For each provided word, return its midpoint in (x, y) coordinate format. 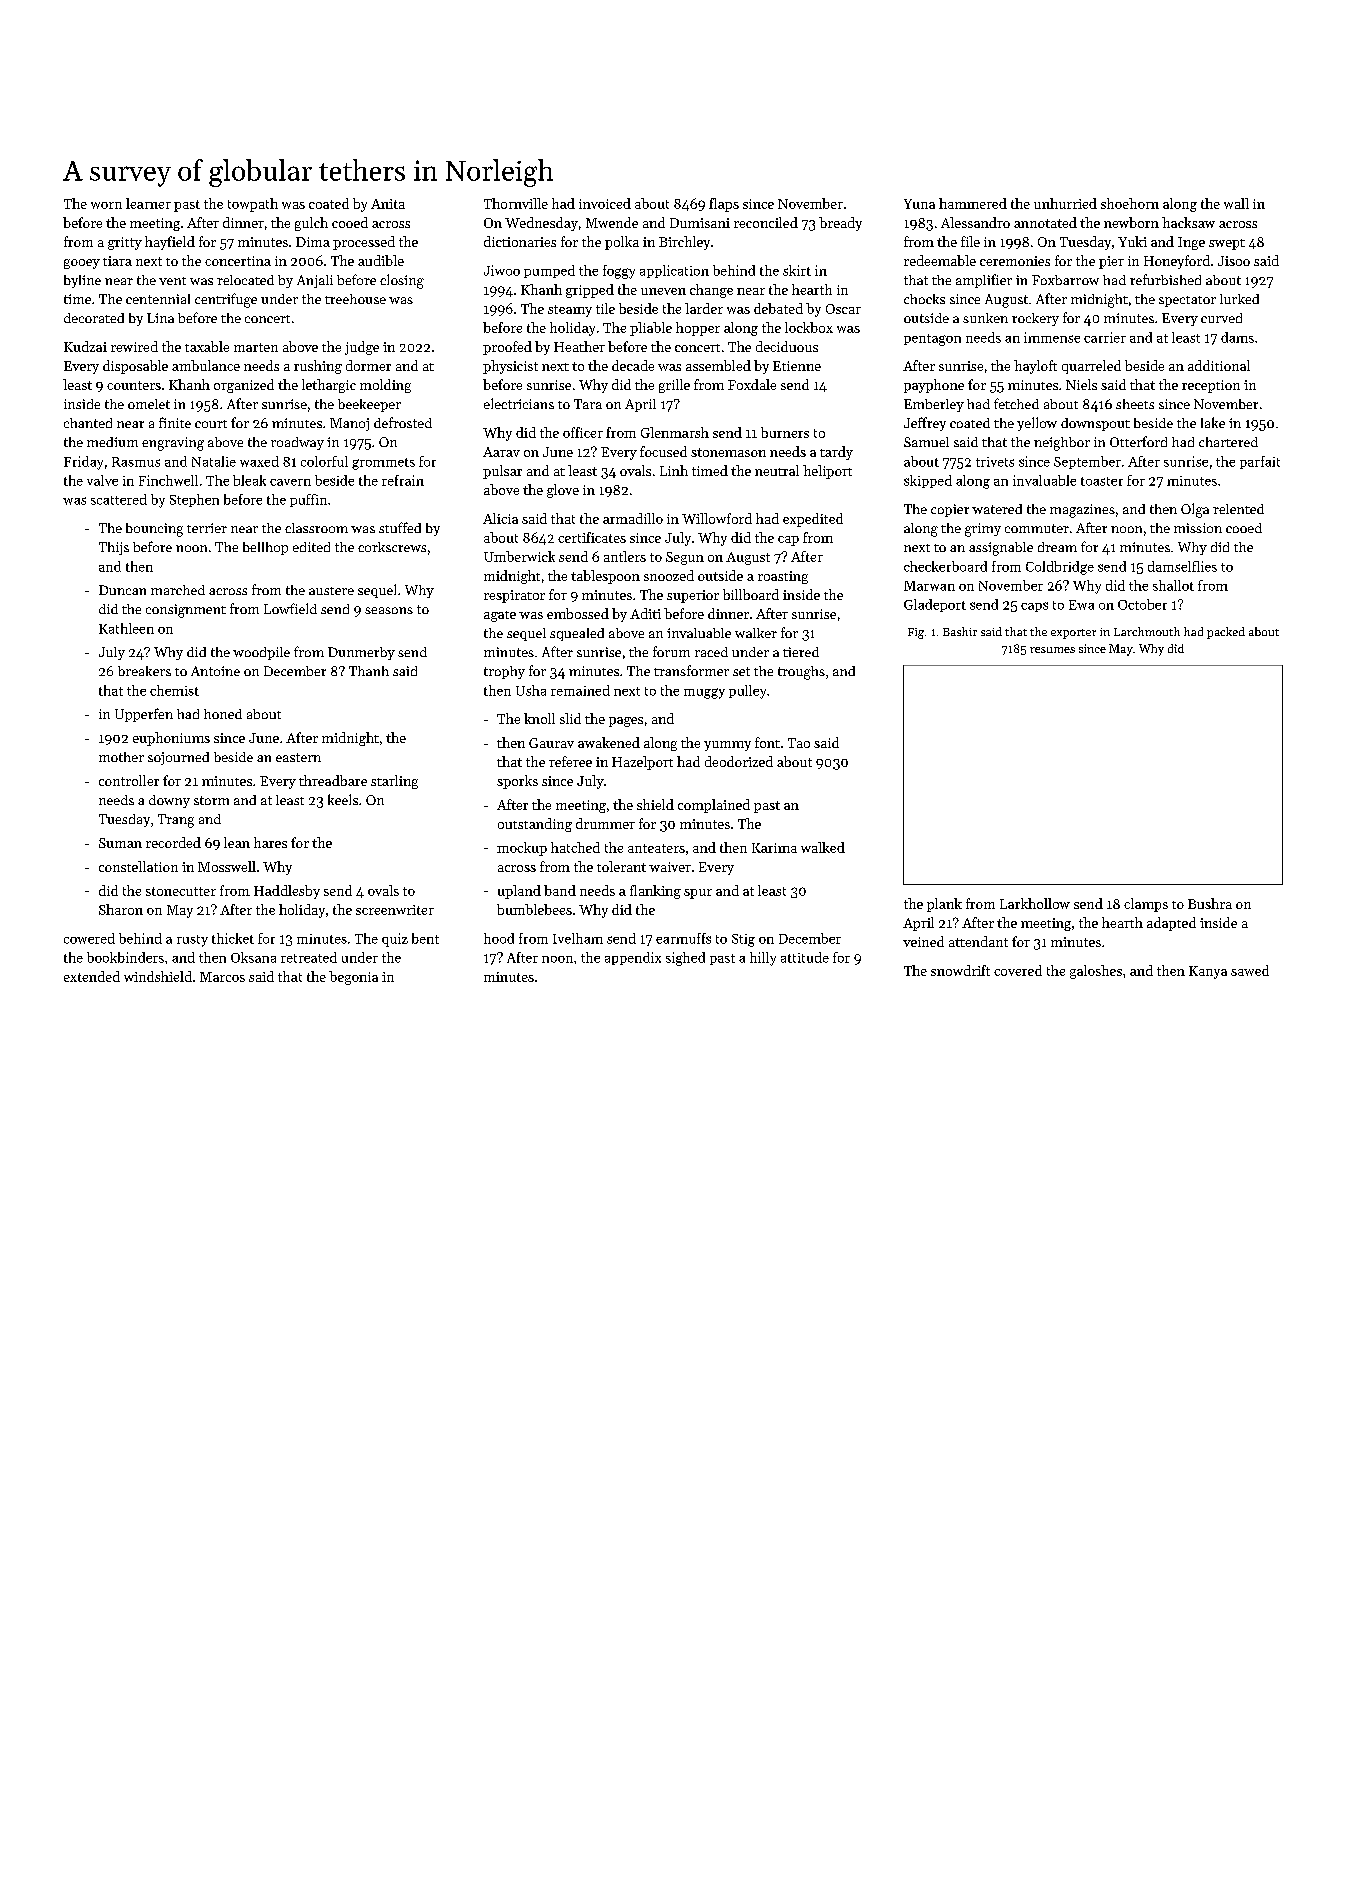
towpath (253, 205)
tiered (801, 652)
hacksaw (1188, 222)
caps (1034, 607)
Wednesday (541, 224)
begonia (353, 978)
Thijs (114, 548)
